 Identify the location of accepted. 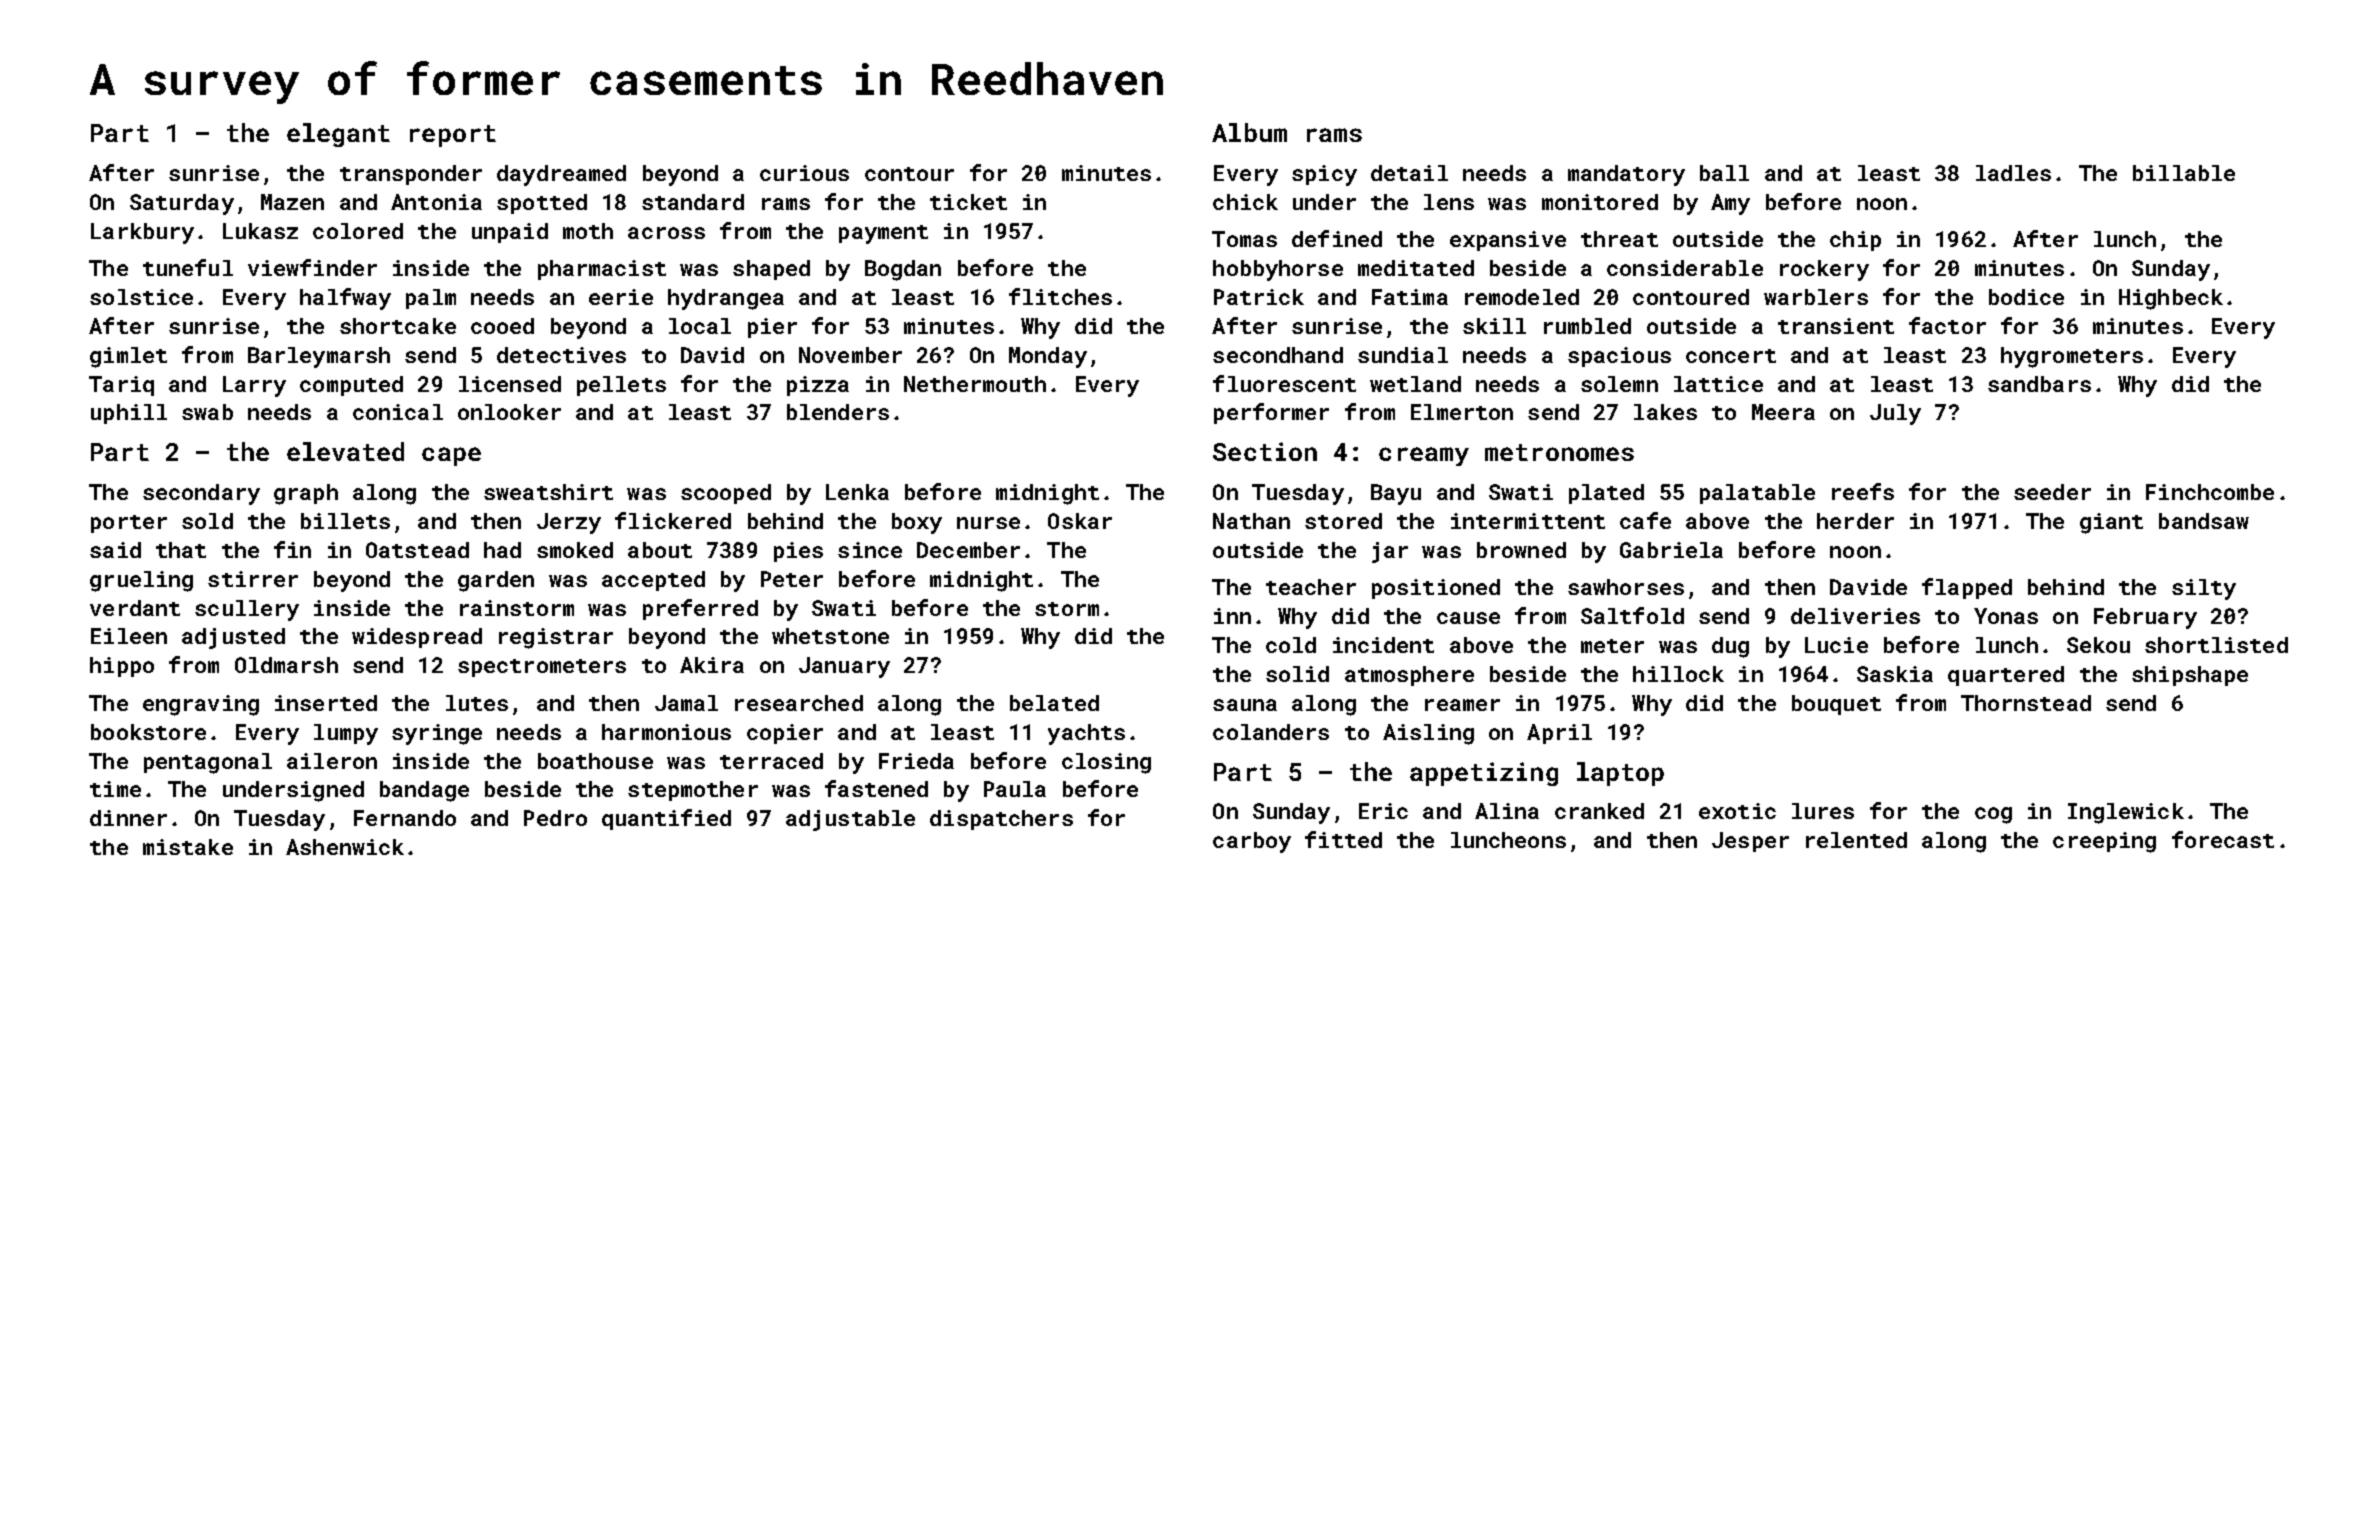
(653, 581).
